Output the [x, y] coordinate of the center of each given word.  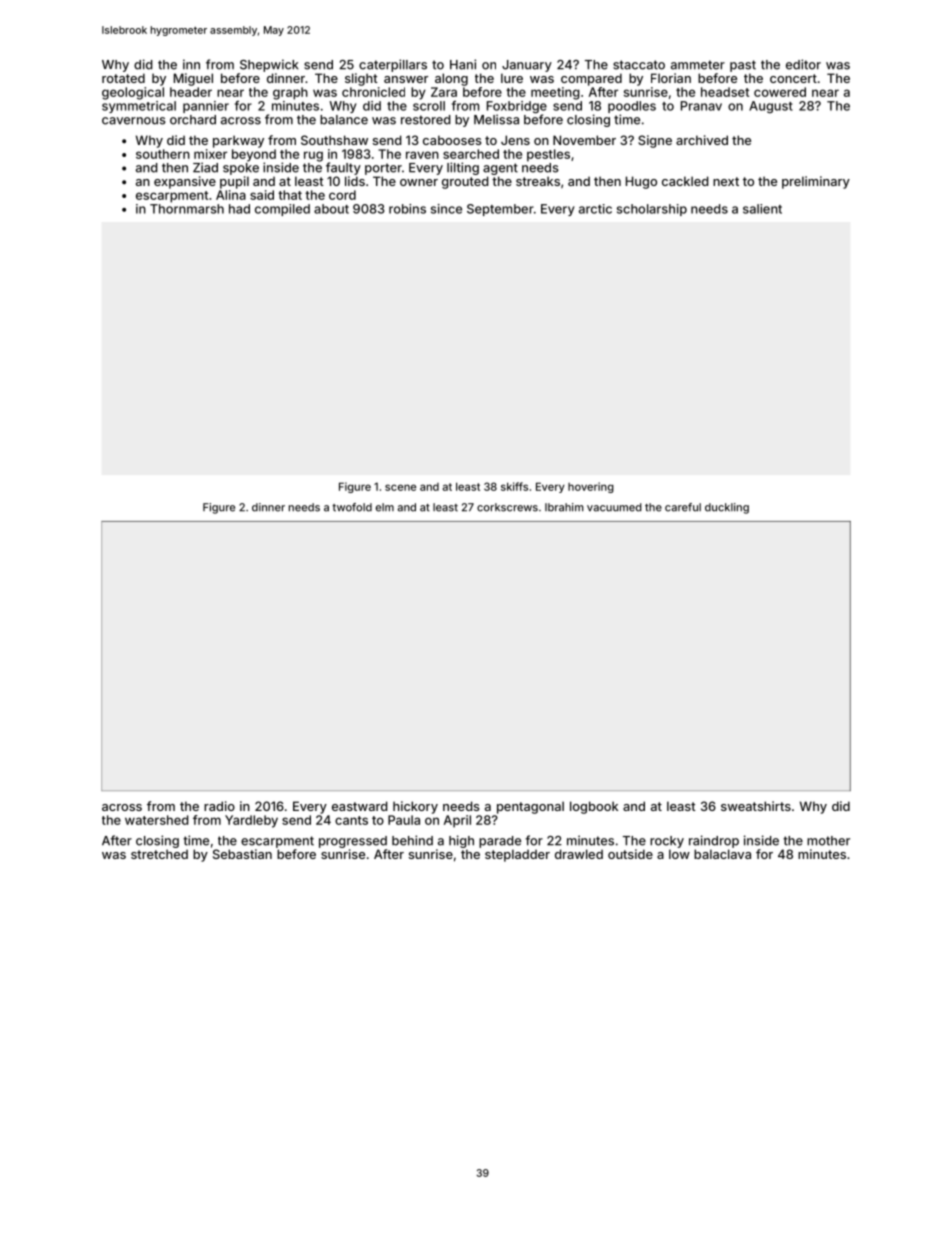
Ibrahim [564, 507]
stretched [159, 854]
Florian [671, 78]
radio [219, 806]
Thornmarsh [187, 209]
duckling [727, 508]
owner [419, 182]
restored [426, 120]
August [771, 107]
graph [290, 93]
